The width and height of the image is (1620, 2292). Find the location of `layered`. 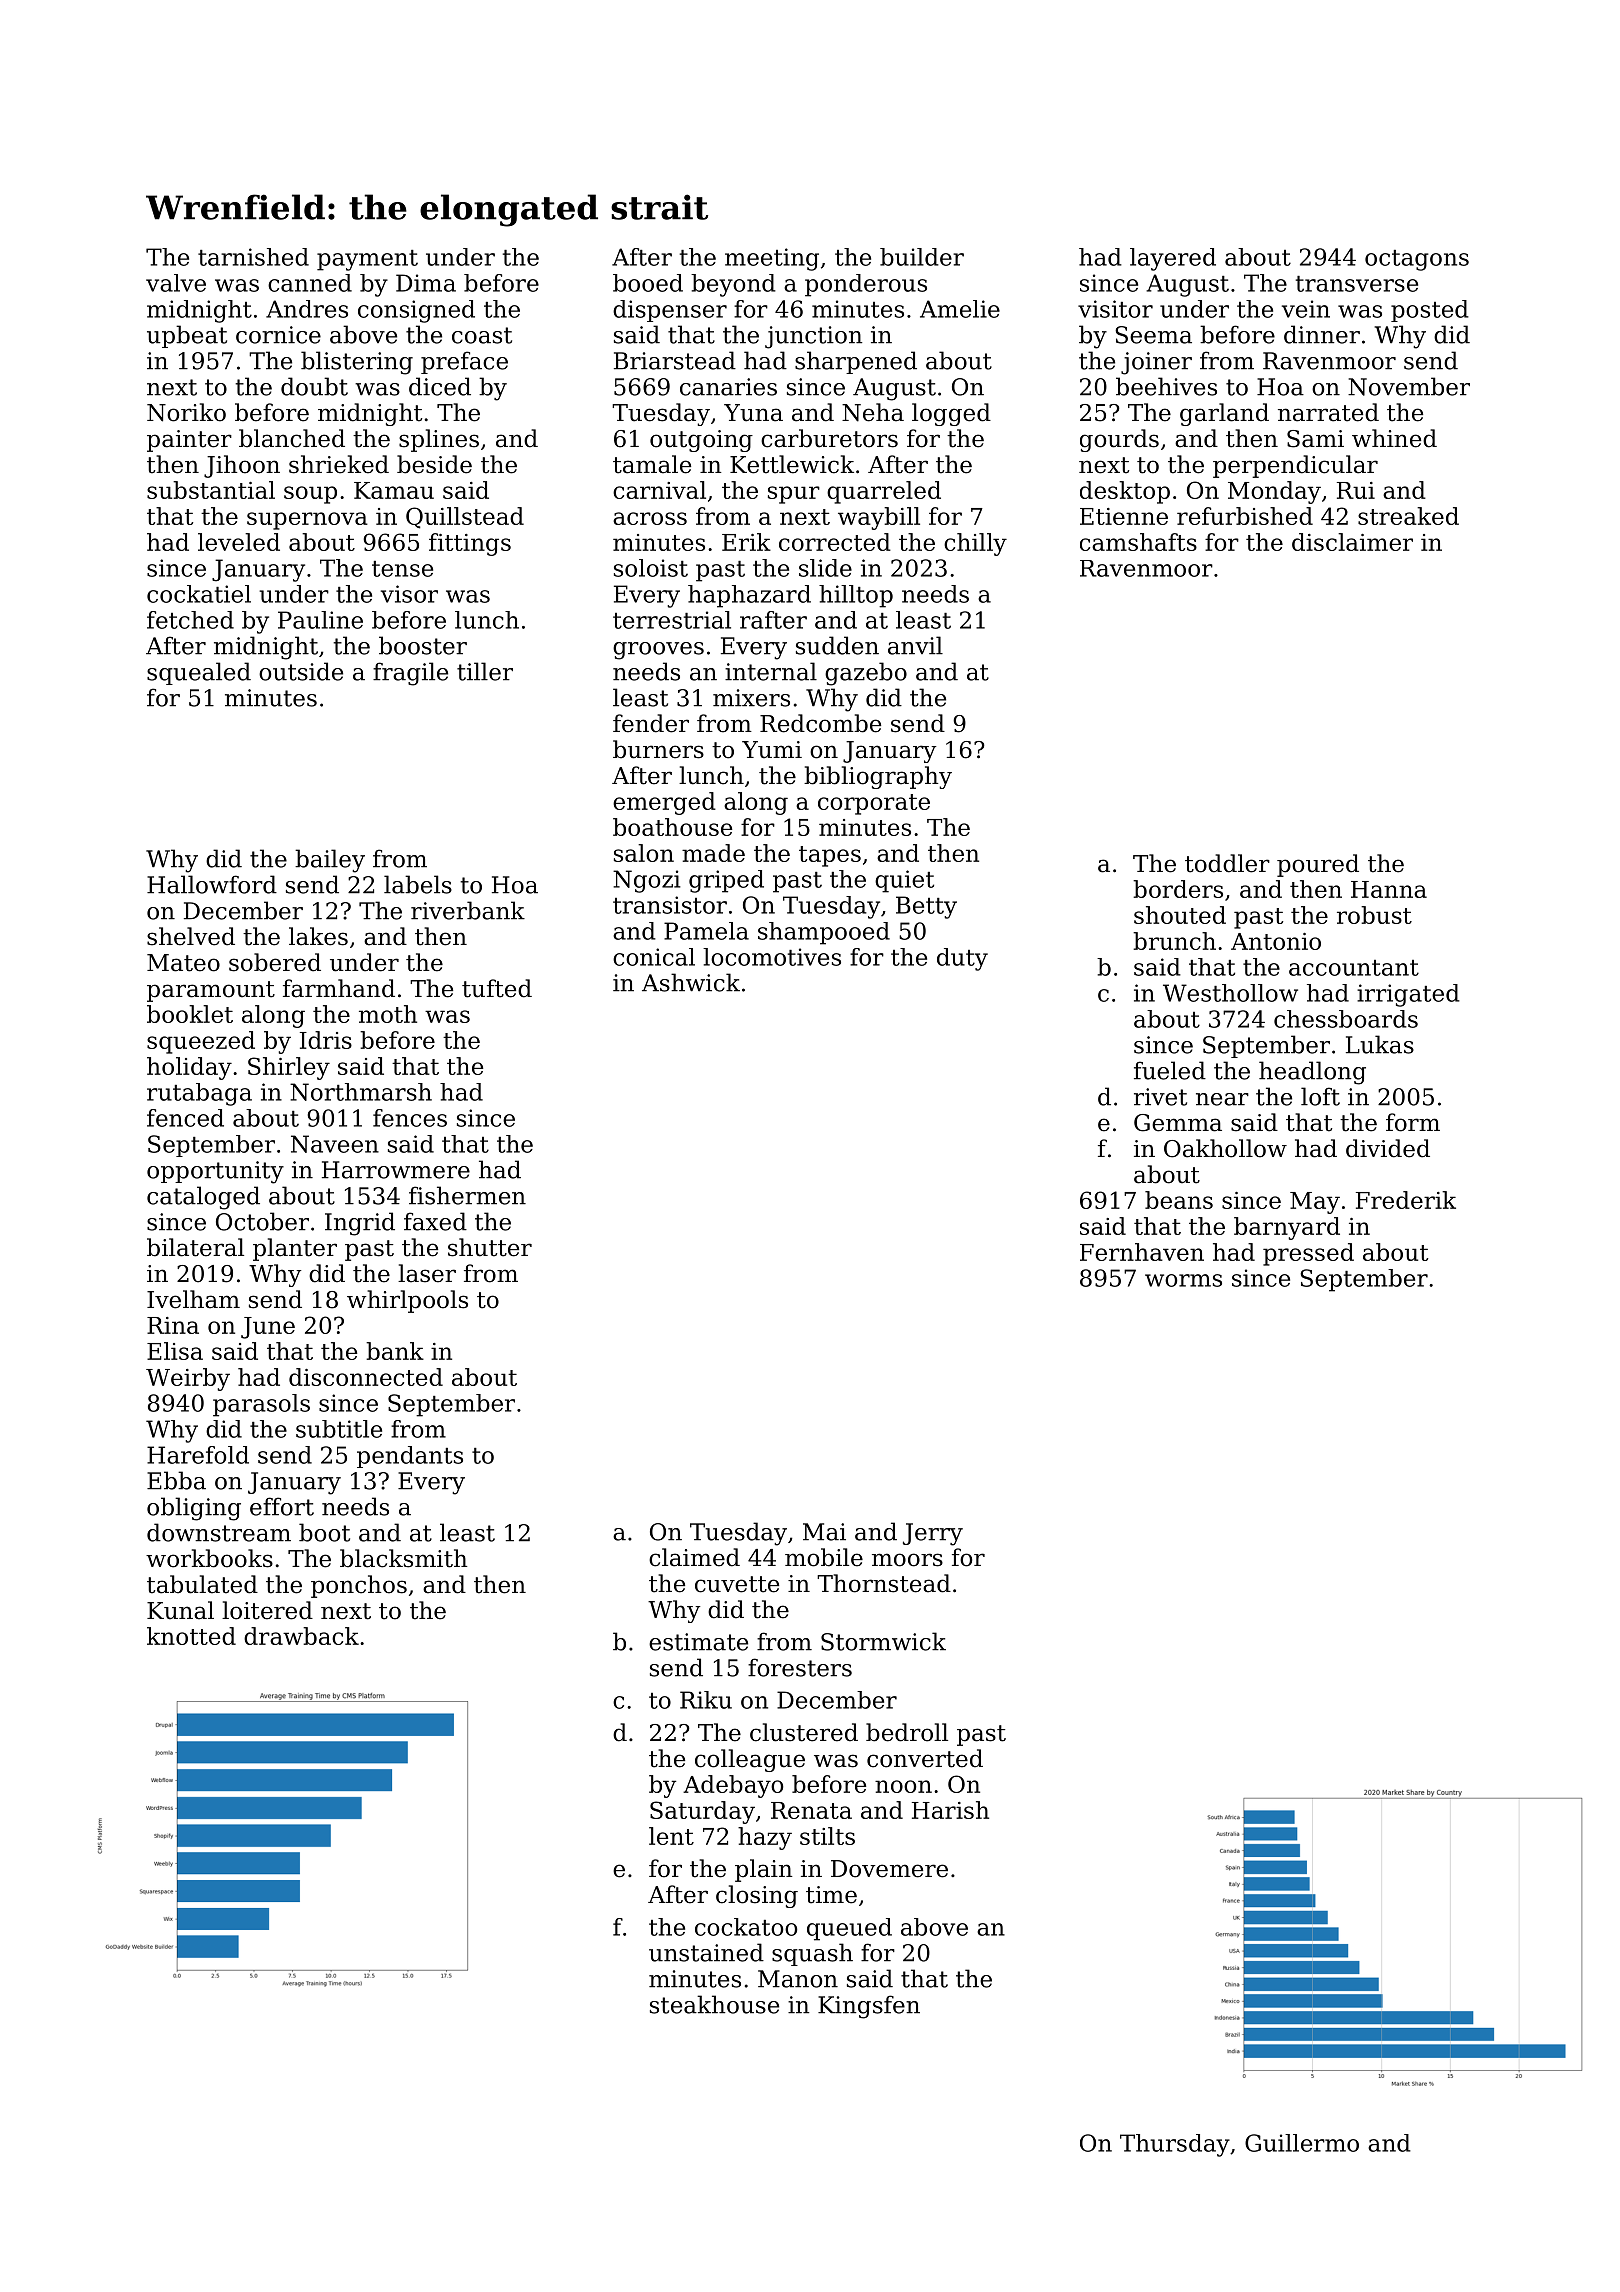

layered is located at coordinates (1173, 259).
